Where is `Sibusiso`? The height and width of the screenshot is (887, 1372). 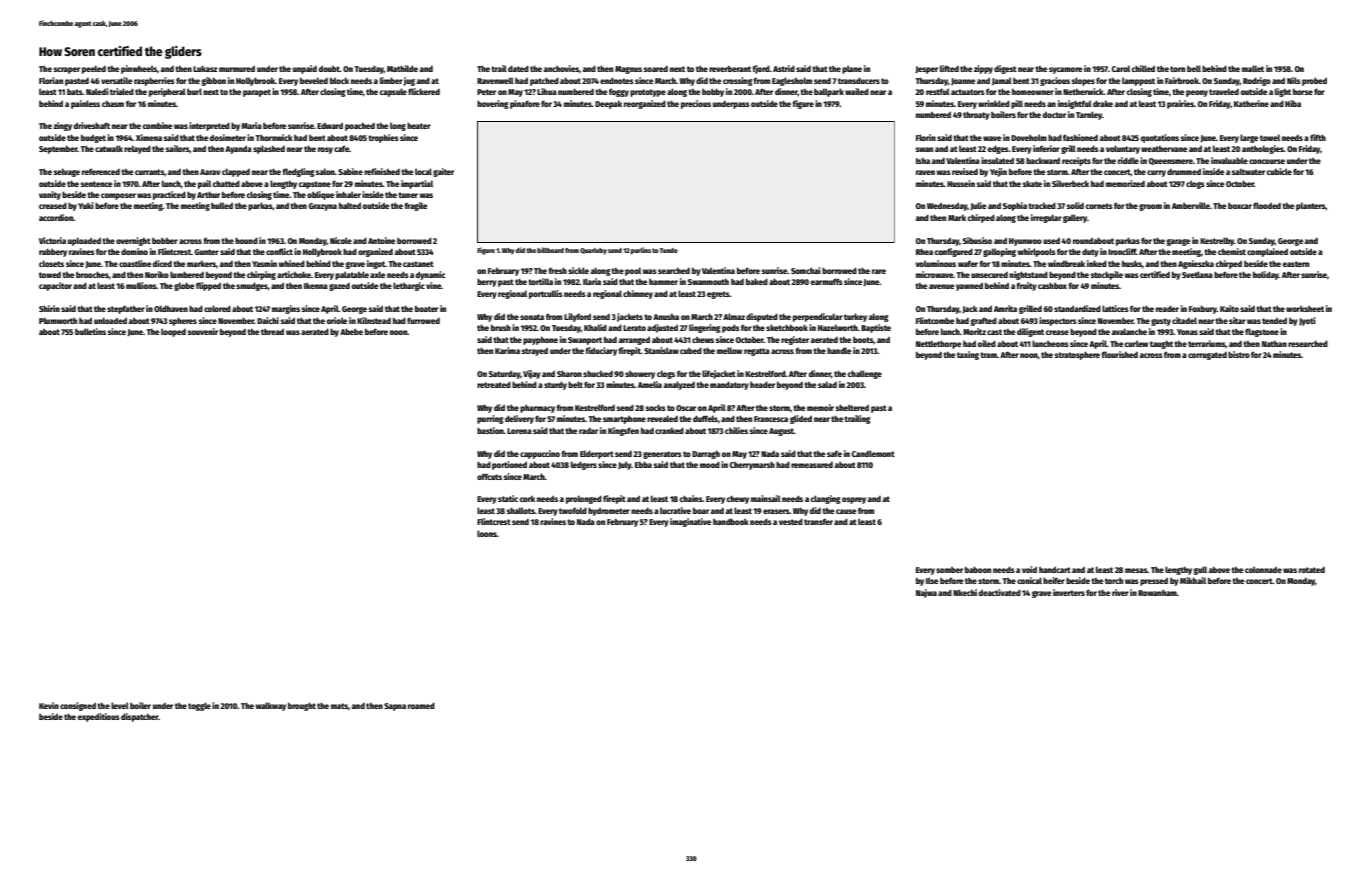 Sibusiso is located at coordinates (977, 240).
